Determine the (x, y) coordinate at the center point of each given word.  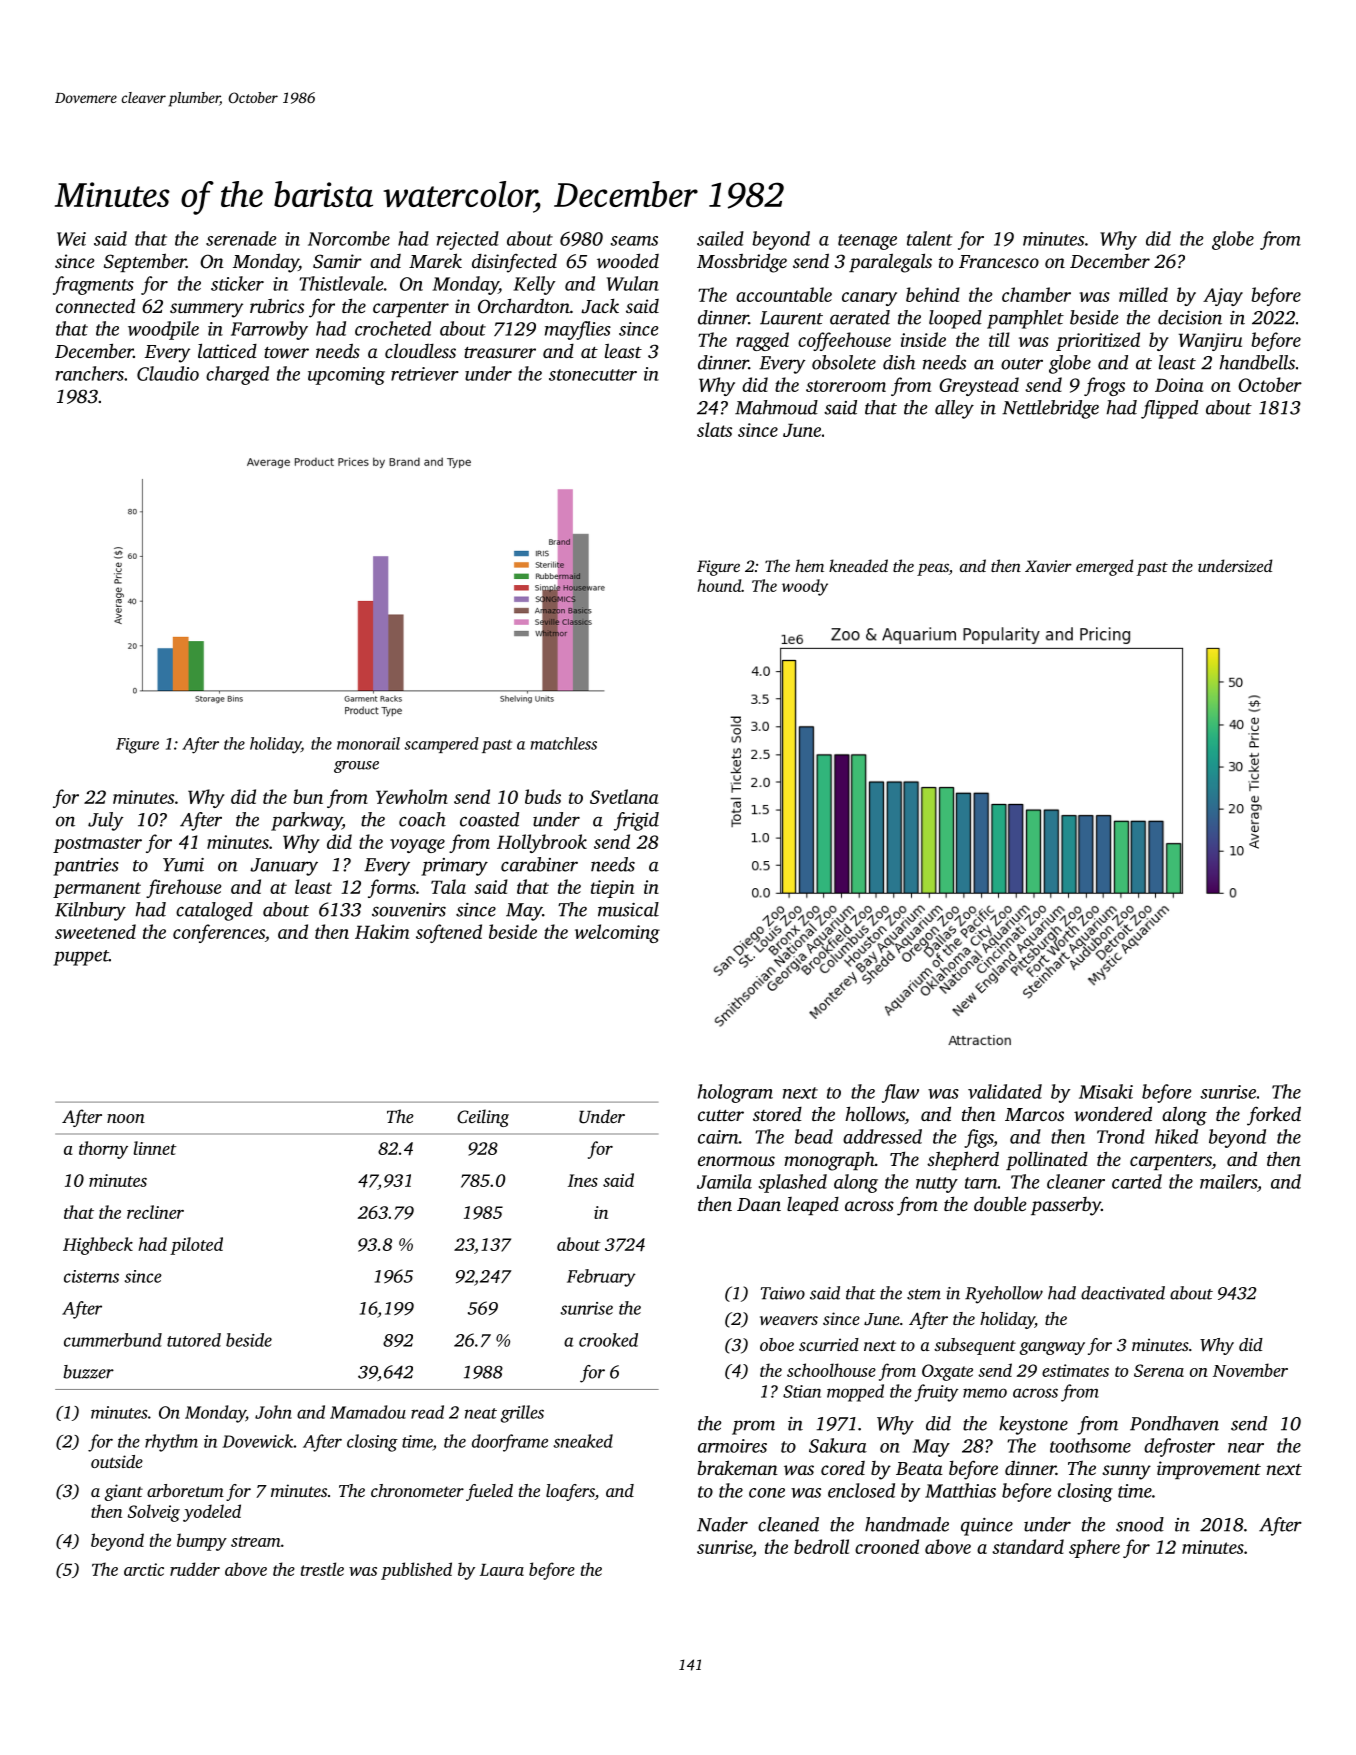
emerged (1105, 567)
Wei (71, 239)
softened (449, 933)
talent (930, 238)
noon (126, 1118)
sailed (720, 238)
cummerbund (113, 1340)
